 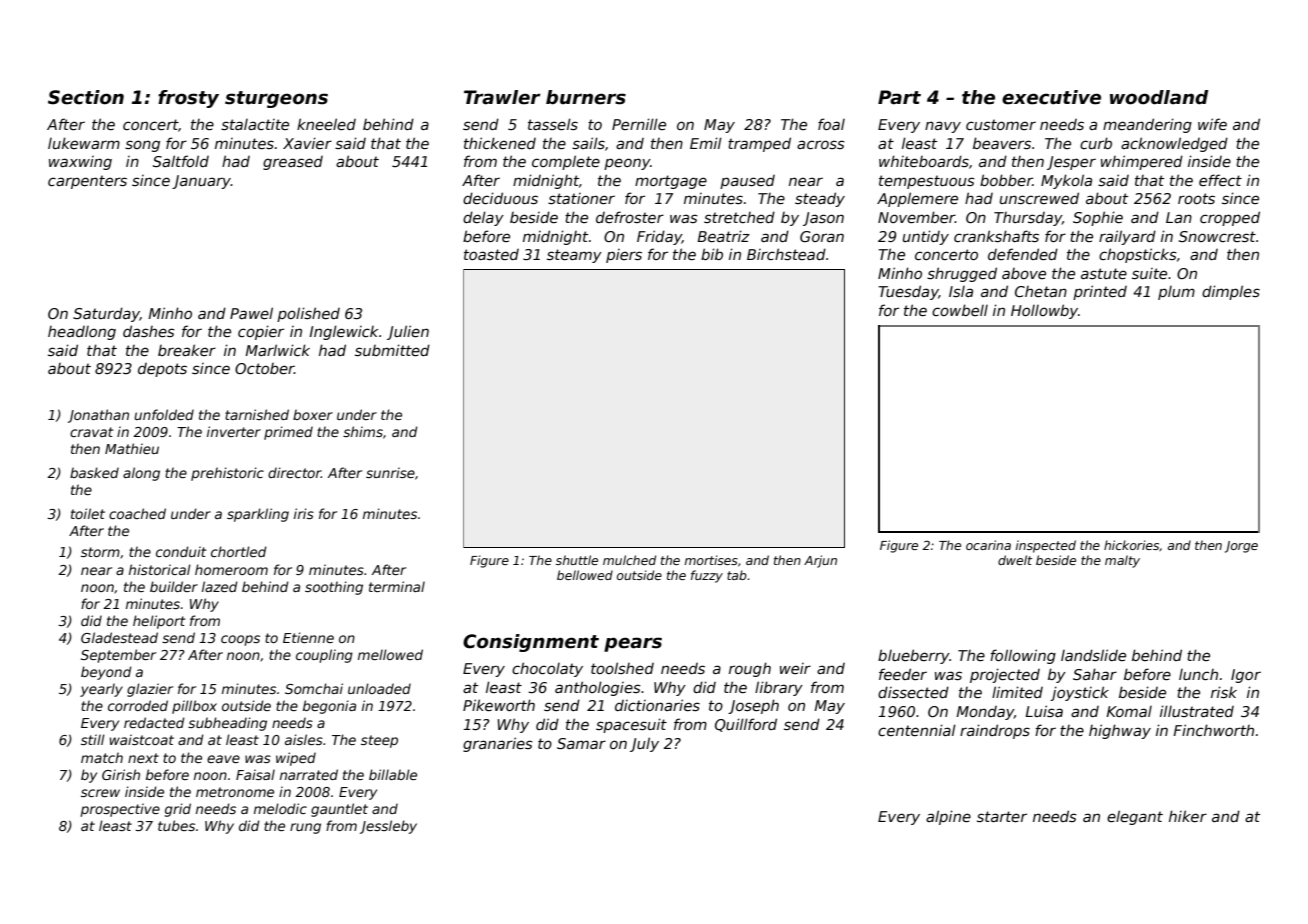 What do you see at coordinates (985, 713) in the document?
I see `Monday` at bounding box center [985, 713].
